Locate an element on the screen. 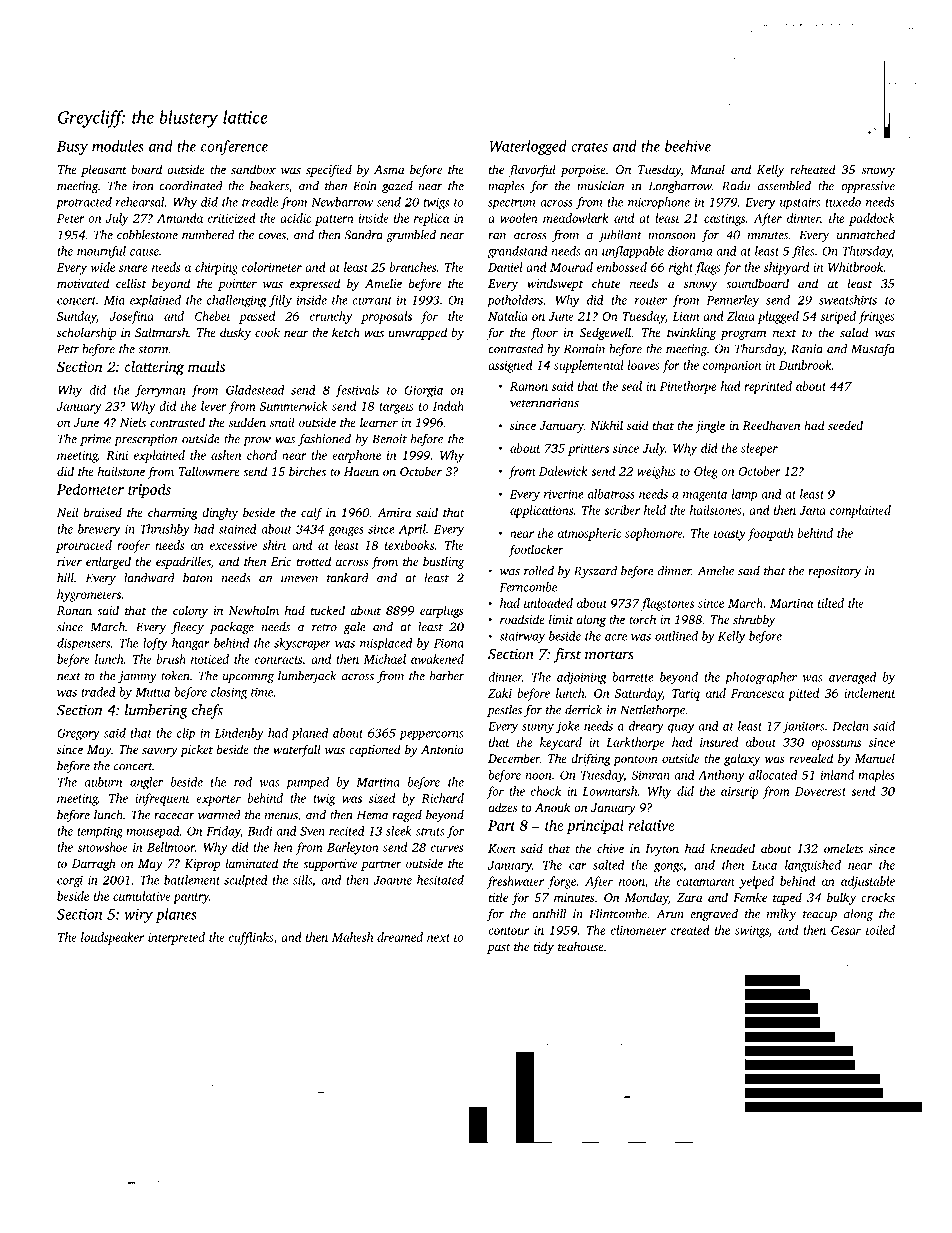 This screenshot has width=952, height=1233. stairway is located at coordinates (522, 637).
